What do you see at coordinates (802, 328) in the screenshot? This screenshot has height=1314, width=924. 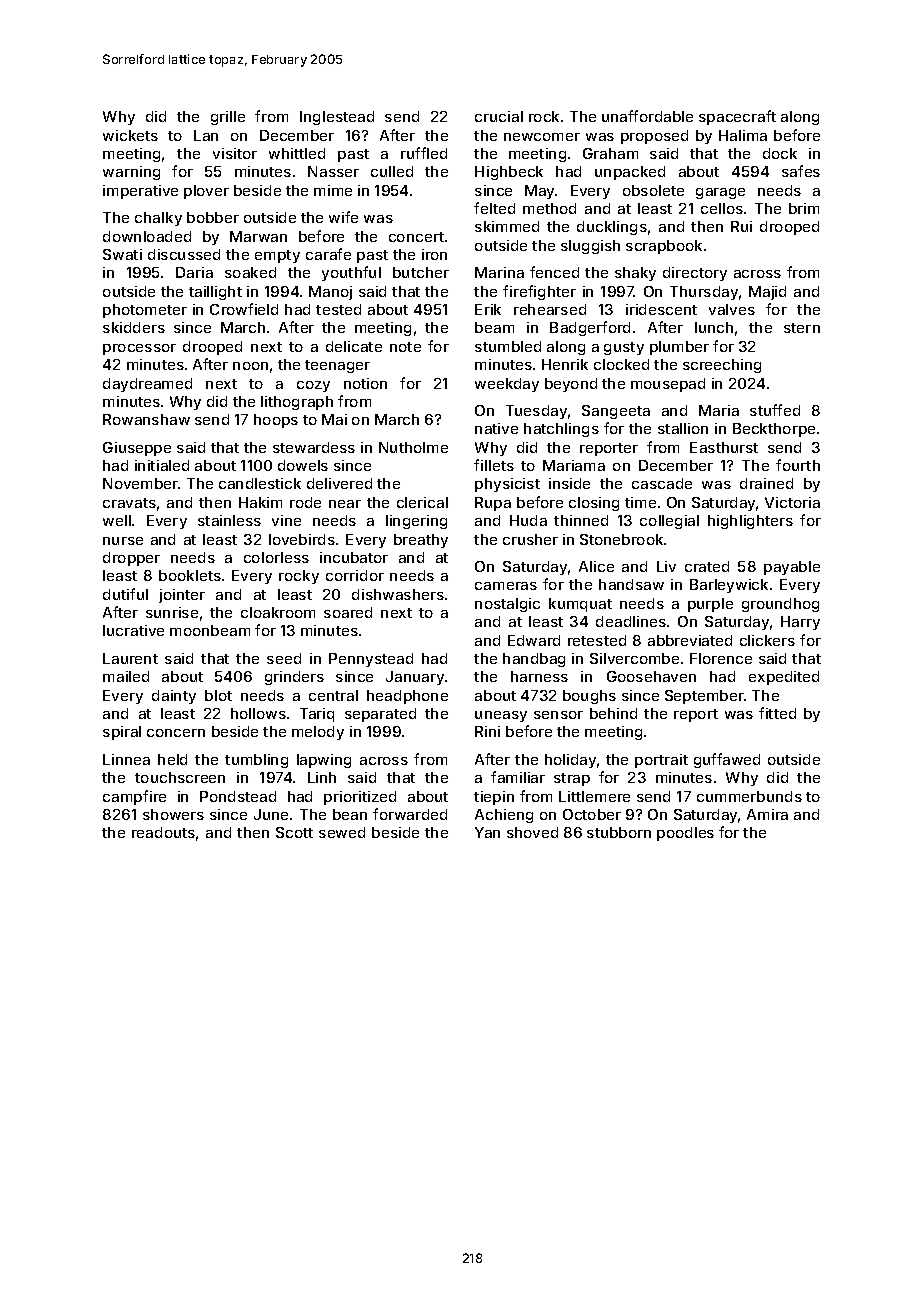 I see `stern` at bounding box center [802, 328].
